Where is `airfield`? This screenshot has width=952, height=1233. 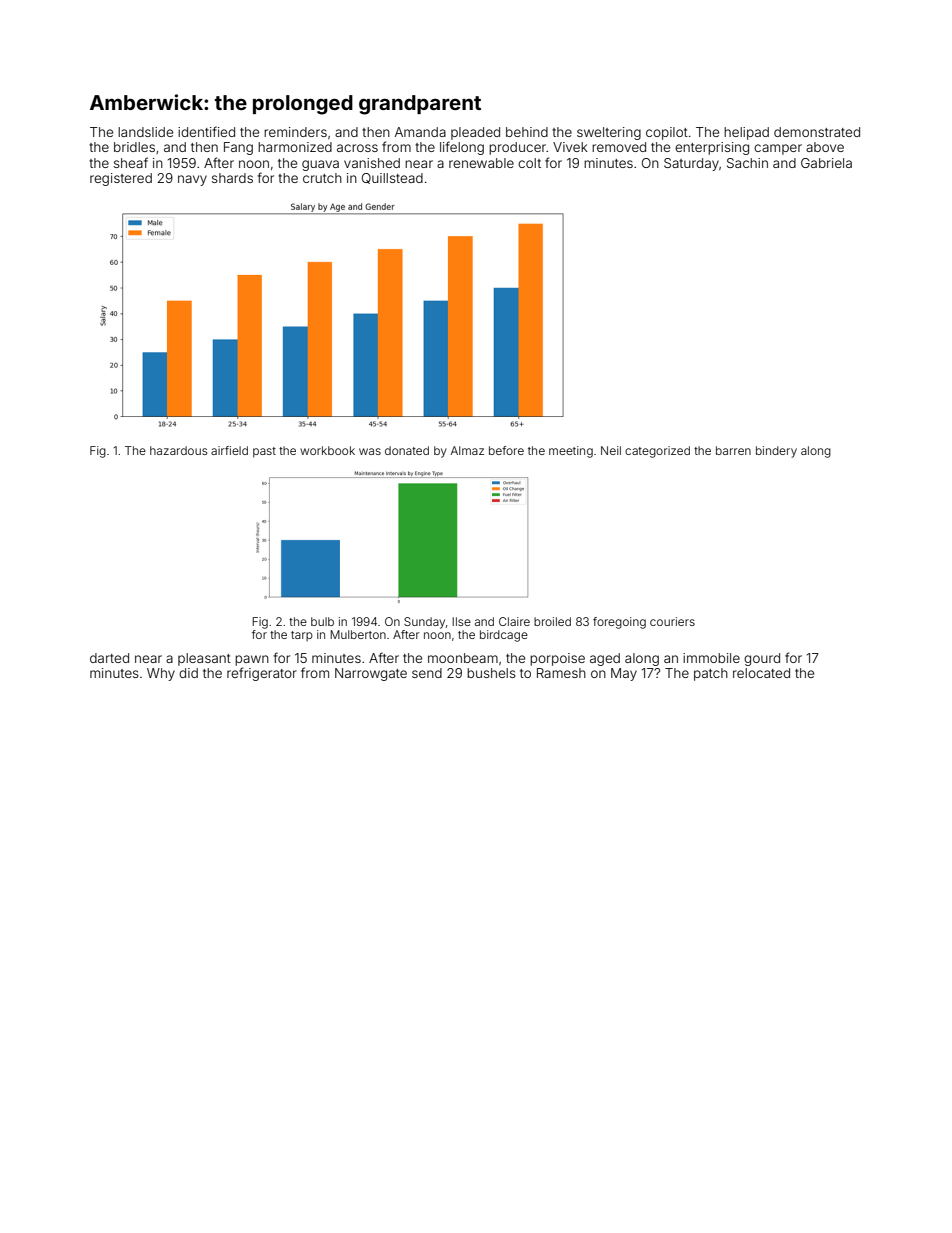
airfield is located at coordinates (229, 450).
